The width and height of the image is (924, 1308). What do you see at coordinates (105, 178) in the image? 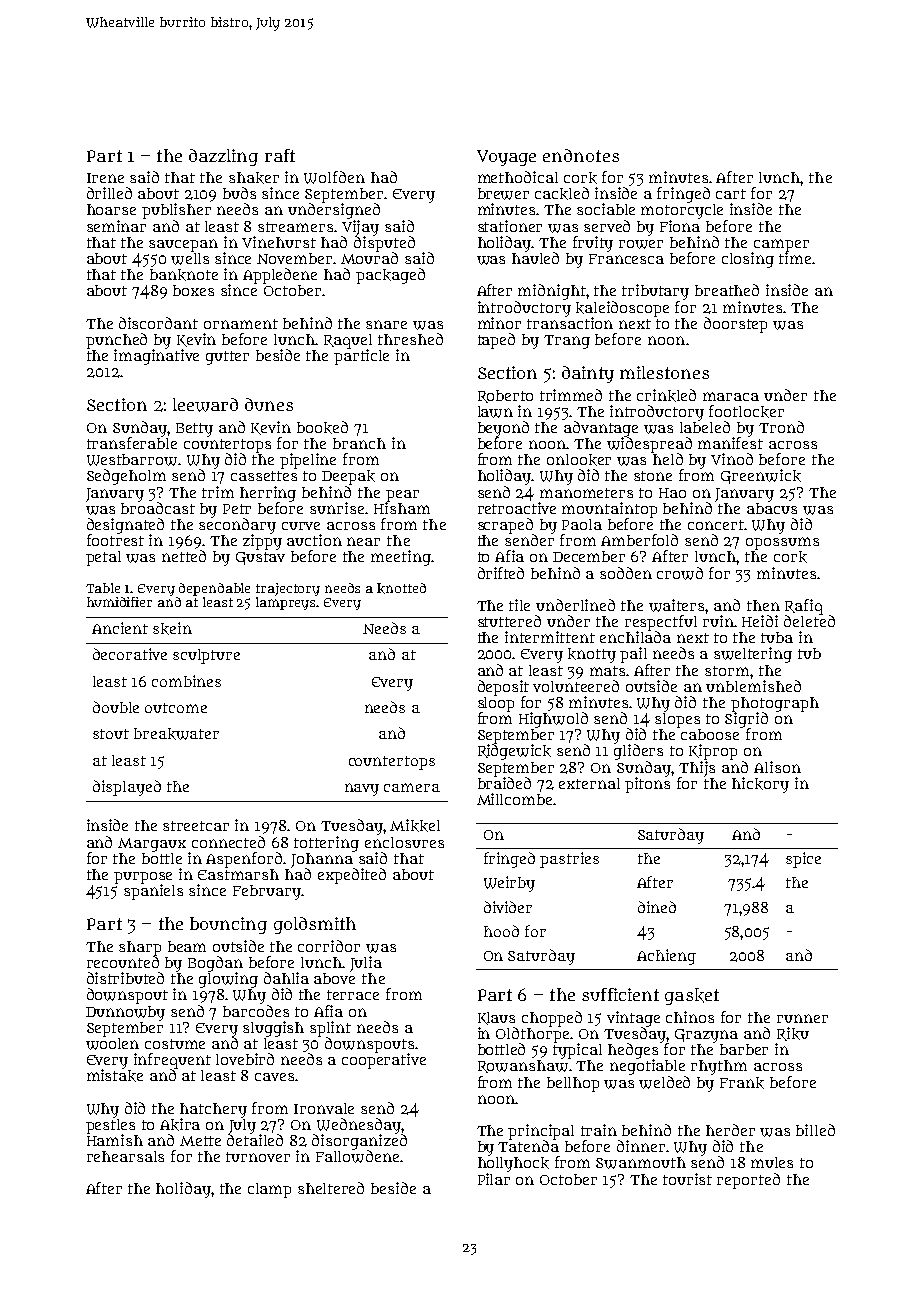
I see `Irene` at bounding box center [105, 178].
